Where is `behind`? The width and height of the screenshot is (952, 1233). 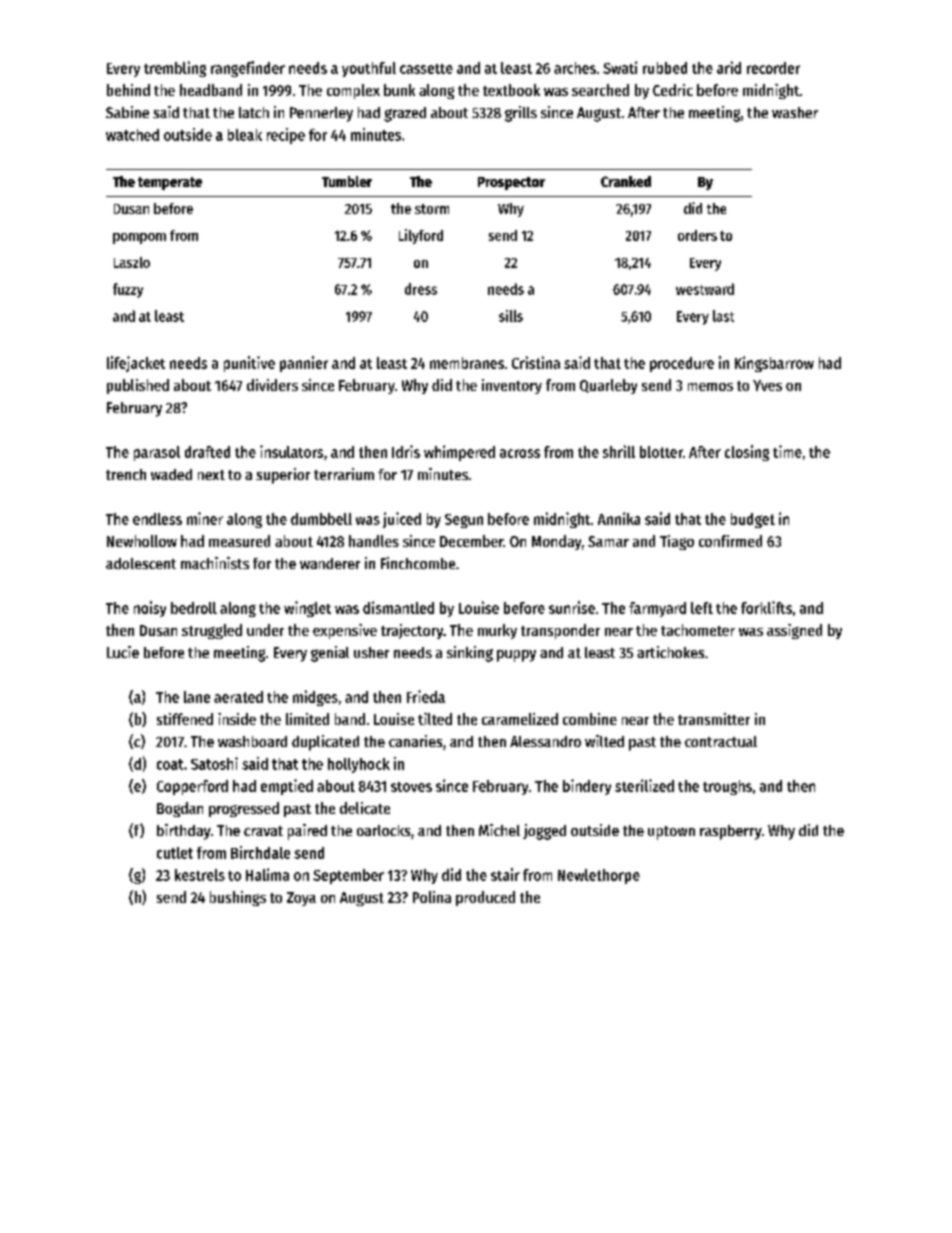
behind is located at coordinates (128, 90).
